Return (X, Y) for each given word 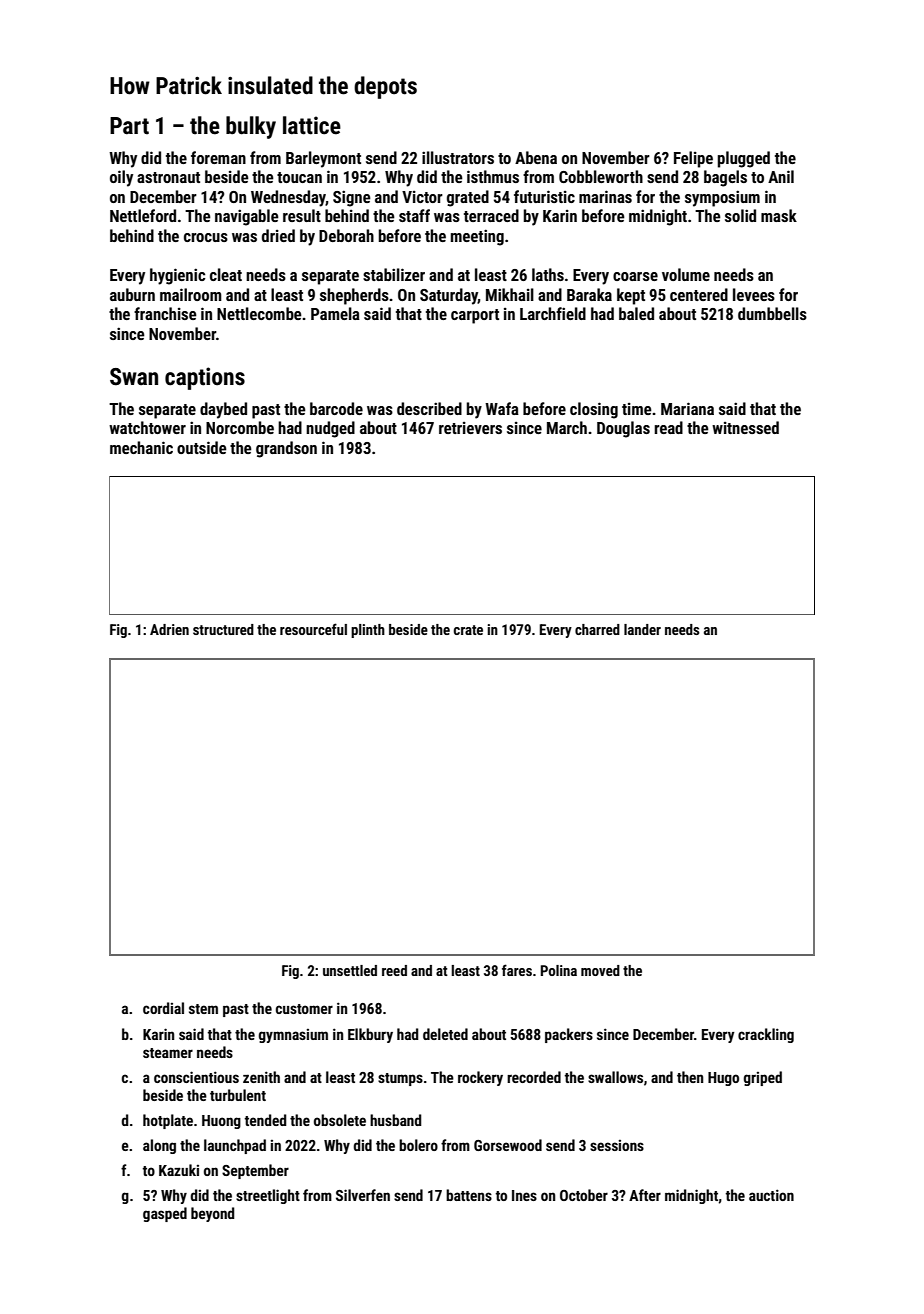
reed (394, 970)
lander (642, 629)
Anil (781, 176)
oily (121, 178)
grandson (286, 449)
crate (468, 630)
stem (203, 1009)
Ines (524, 1195)
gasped (165, 1214)
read (669, 427)
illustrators (458, 157)
